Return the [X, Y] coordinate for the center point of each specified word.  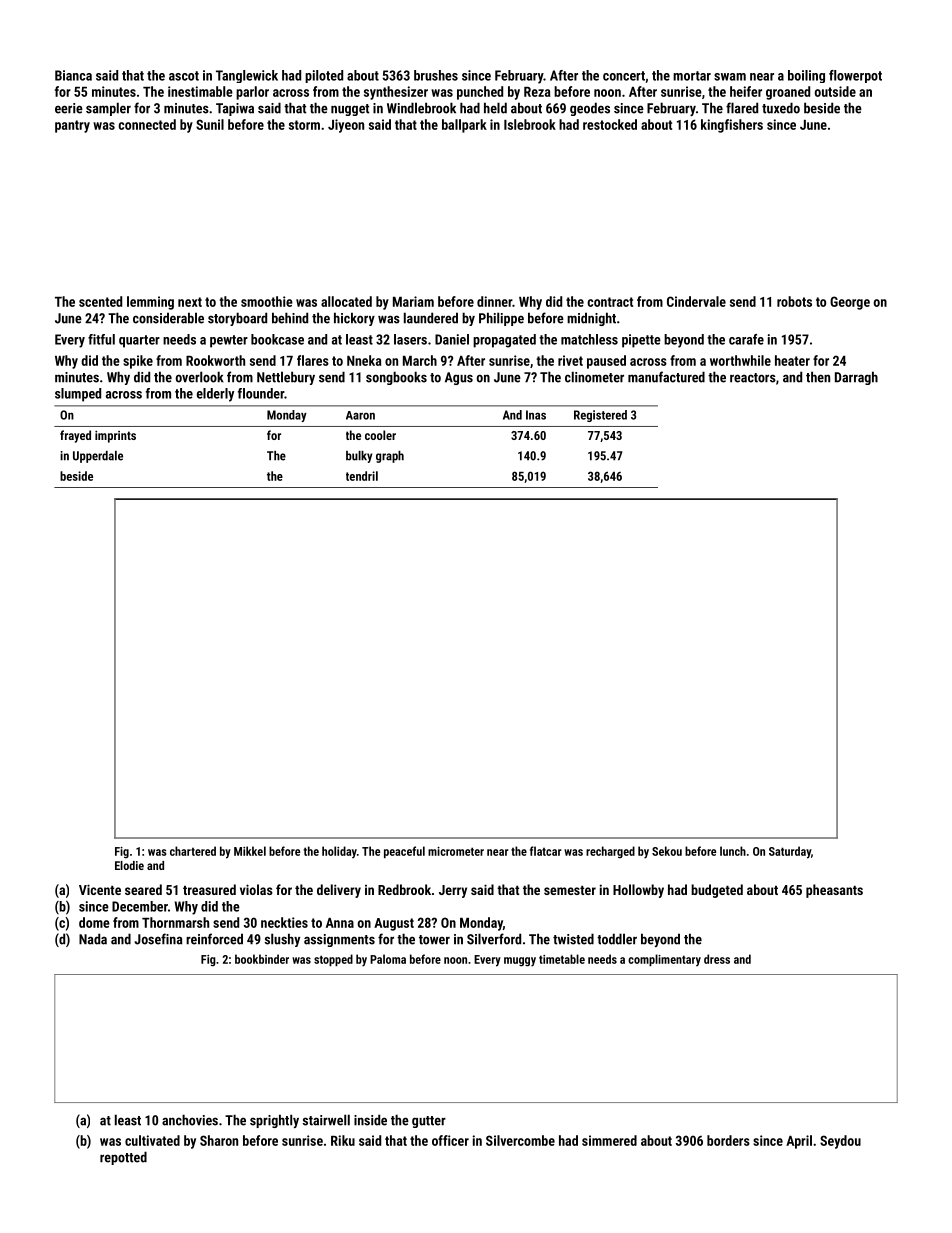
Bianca [73, 75]
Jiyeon [346, 126]
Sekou [667, 851]
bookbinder [262, 959]
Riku [343, 1140]
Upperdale [98, 457]
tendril [362, 476]
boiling [806, 76]
